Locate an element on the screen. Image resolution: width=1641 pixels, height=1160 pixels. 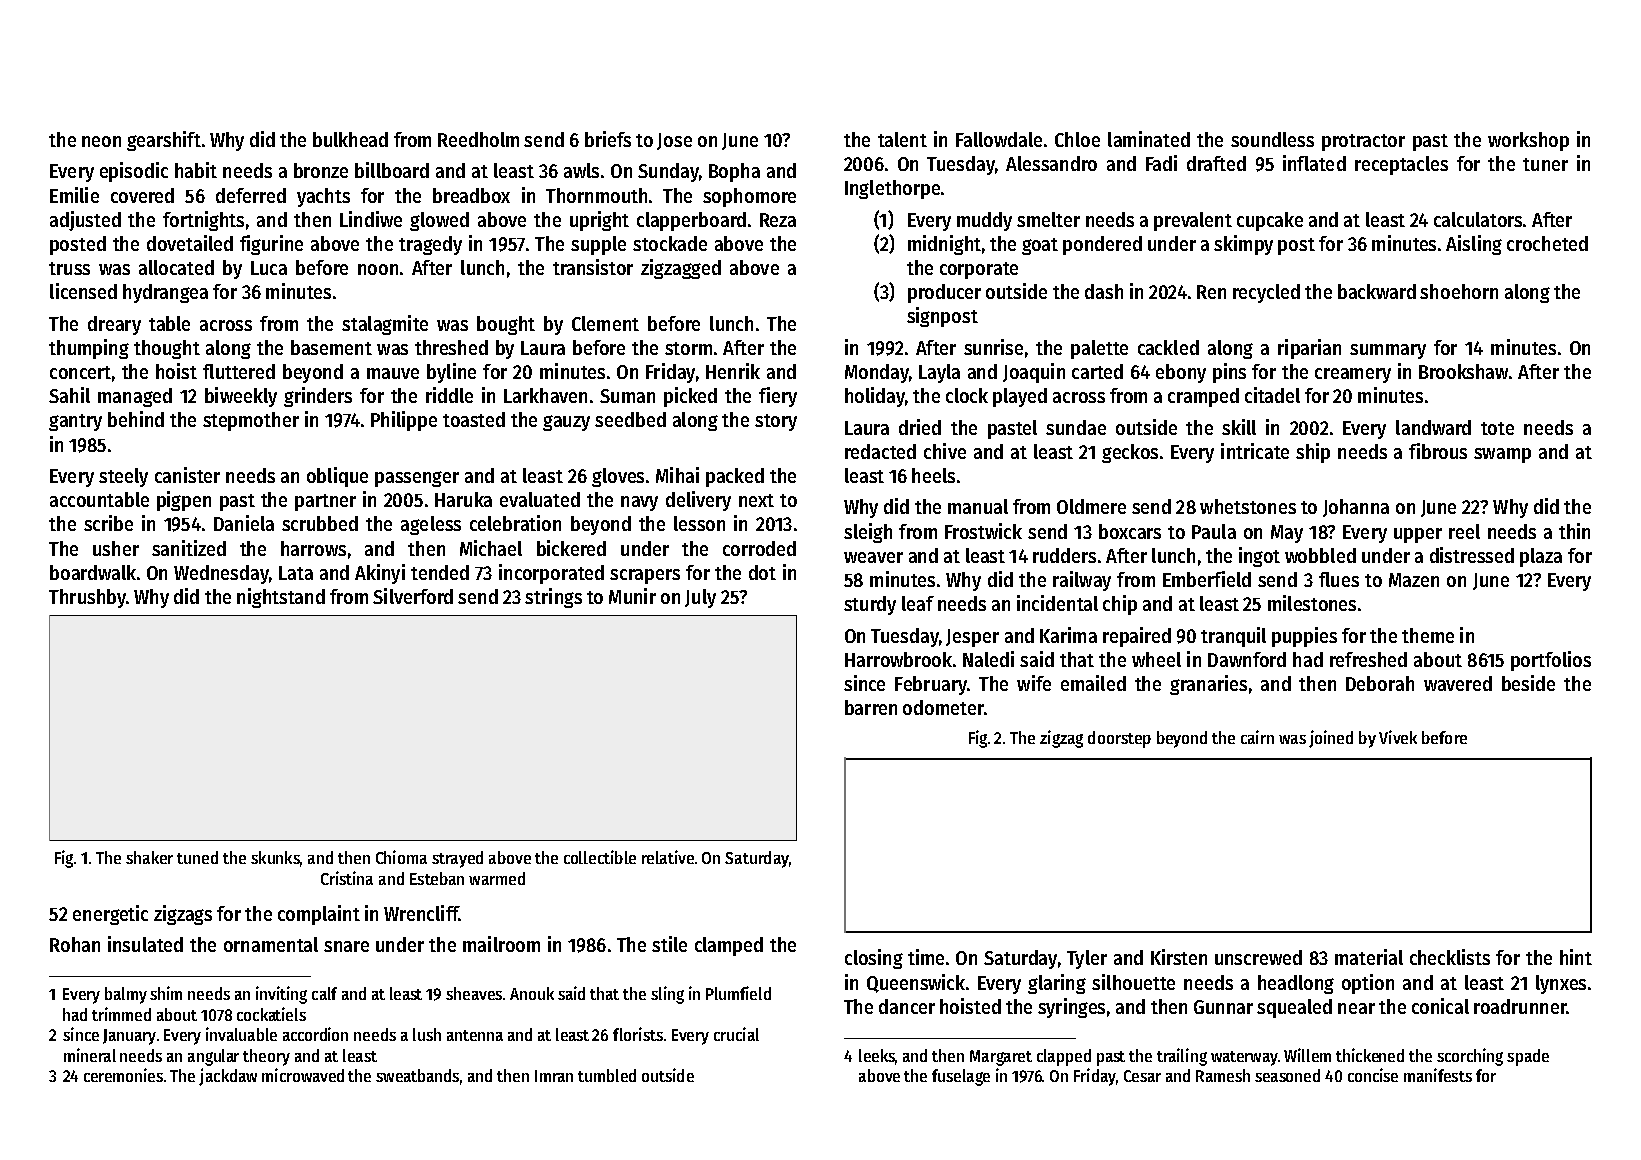
silhouette is located at coordinates (1133, 982).
